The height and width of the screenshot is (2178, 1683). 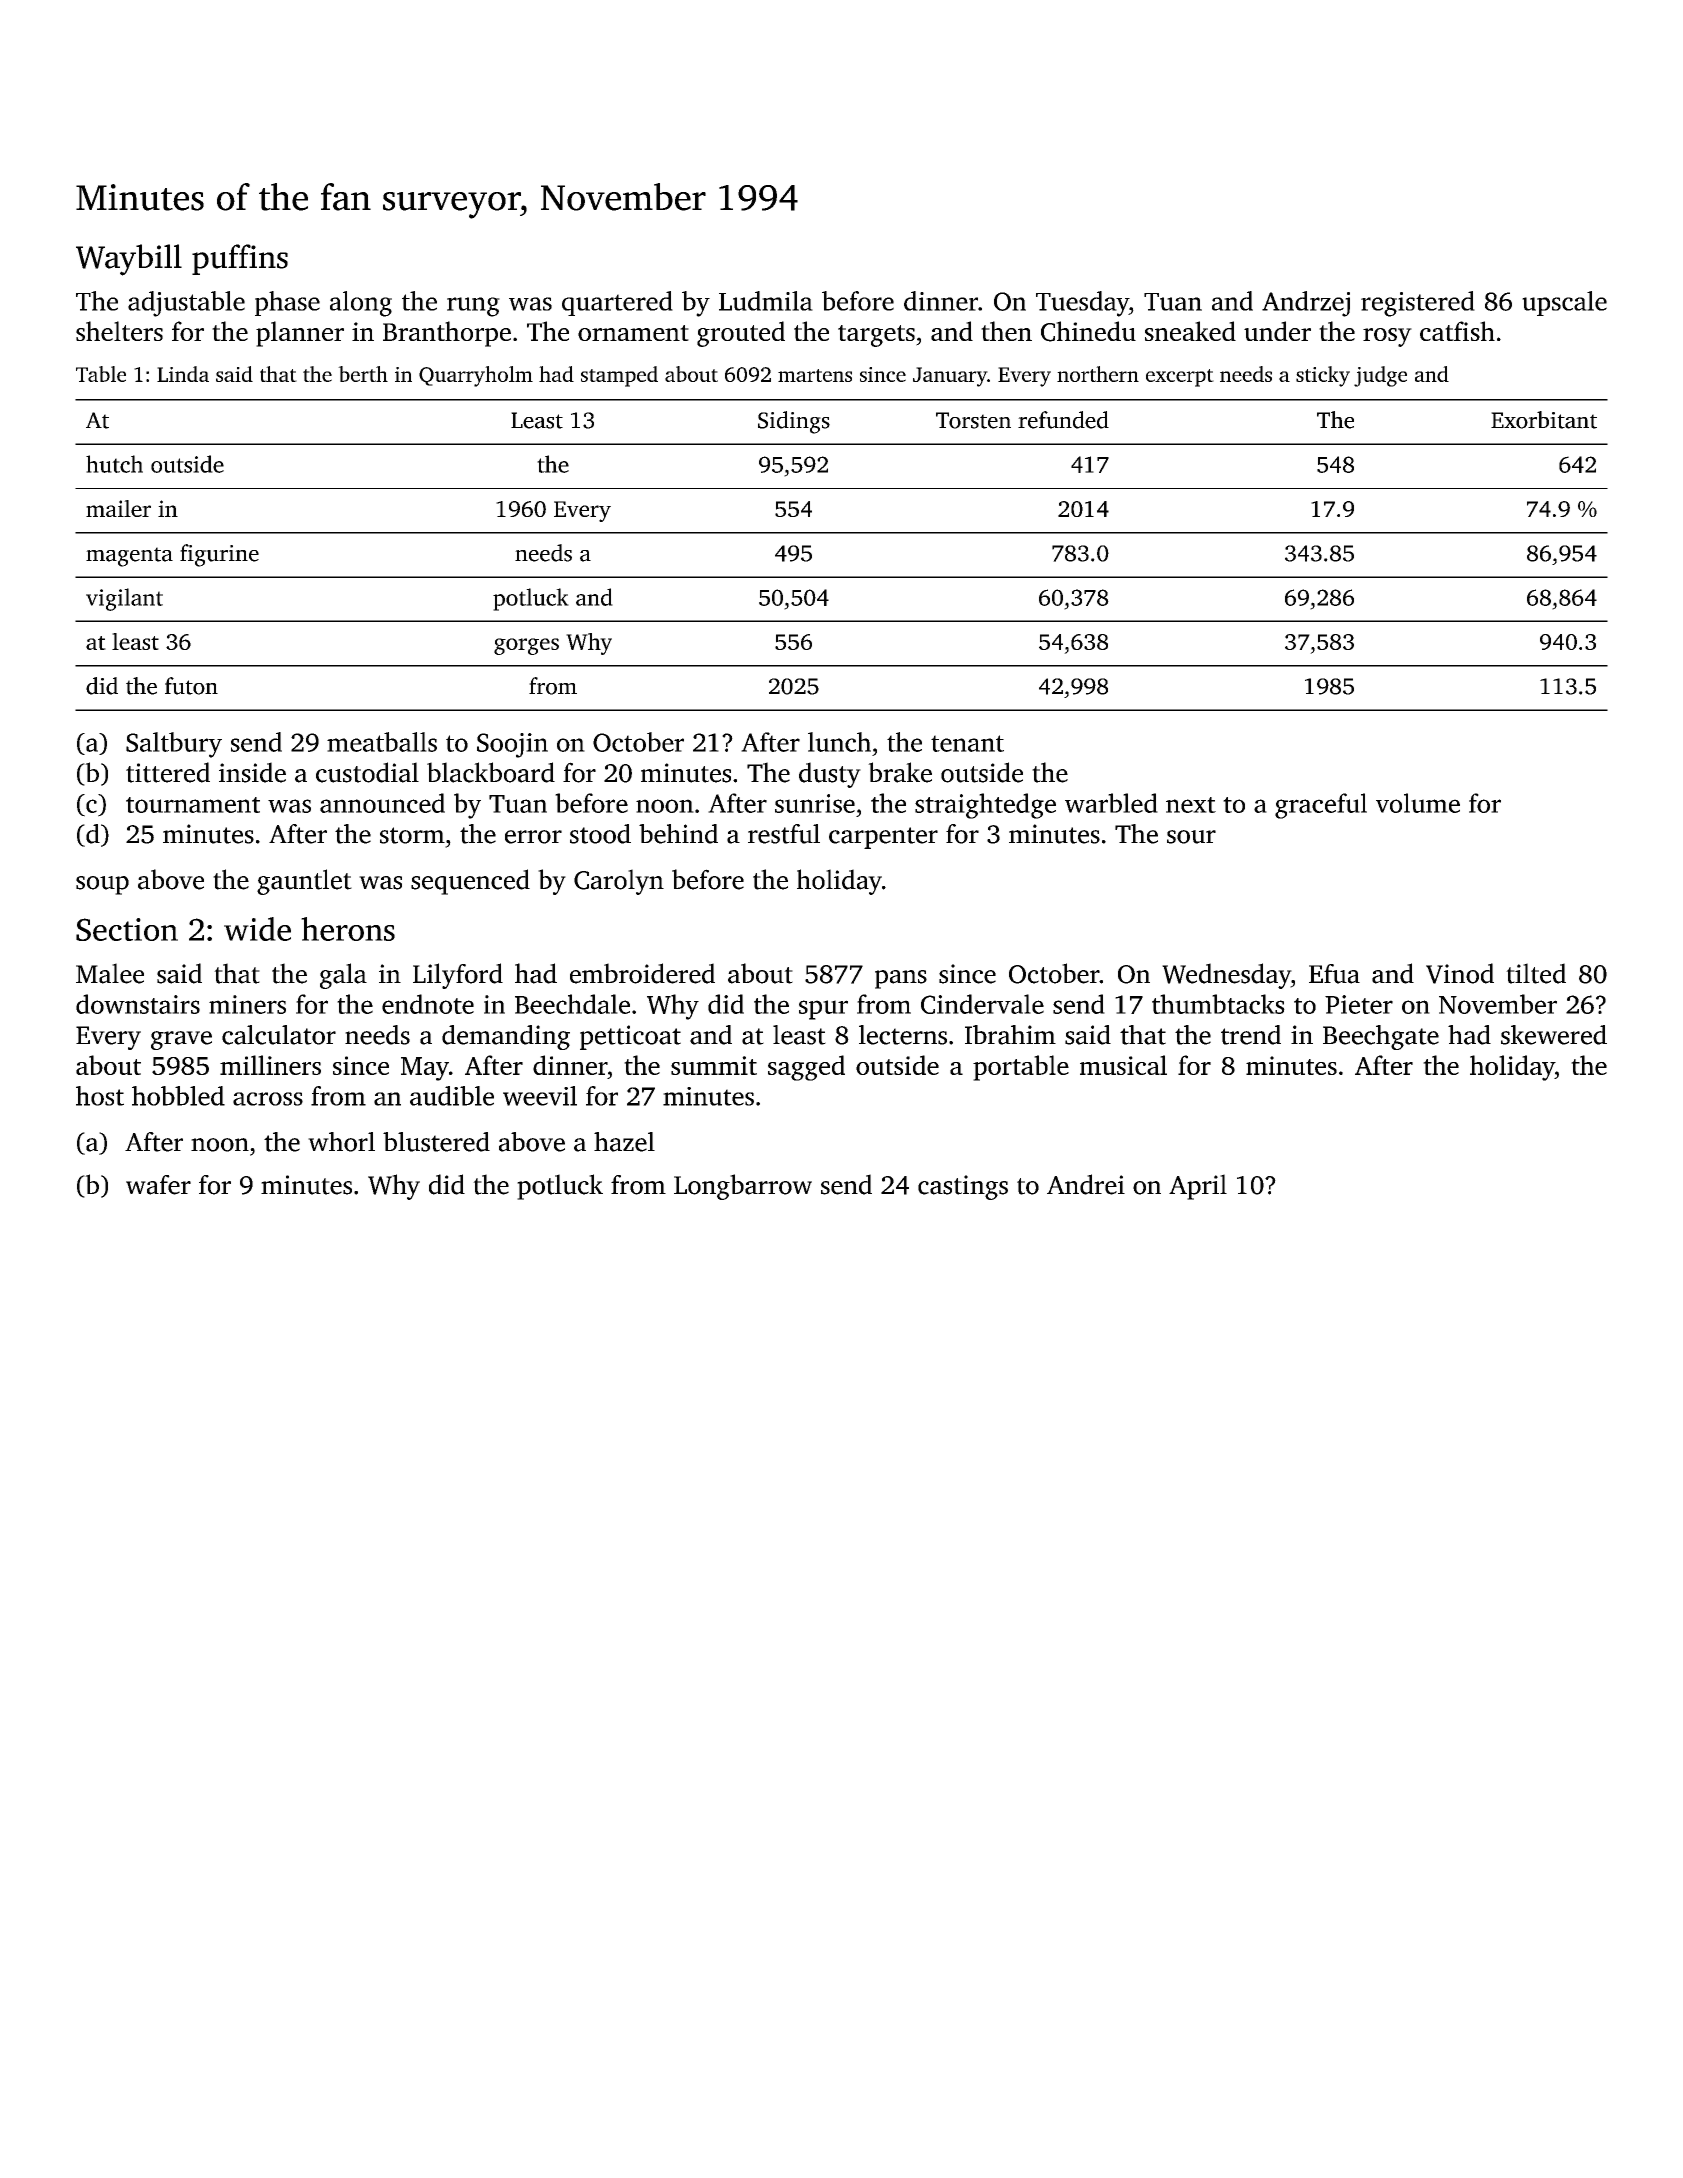 I want to click on Beechgate, so click(x=1381, y=1037).
